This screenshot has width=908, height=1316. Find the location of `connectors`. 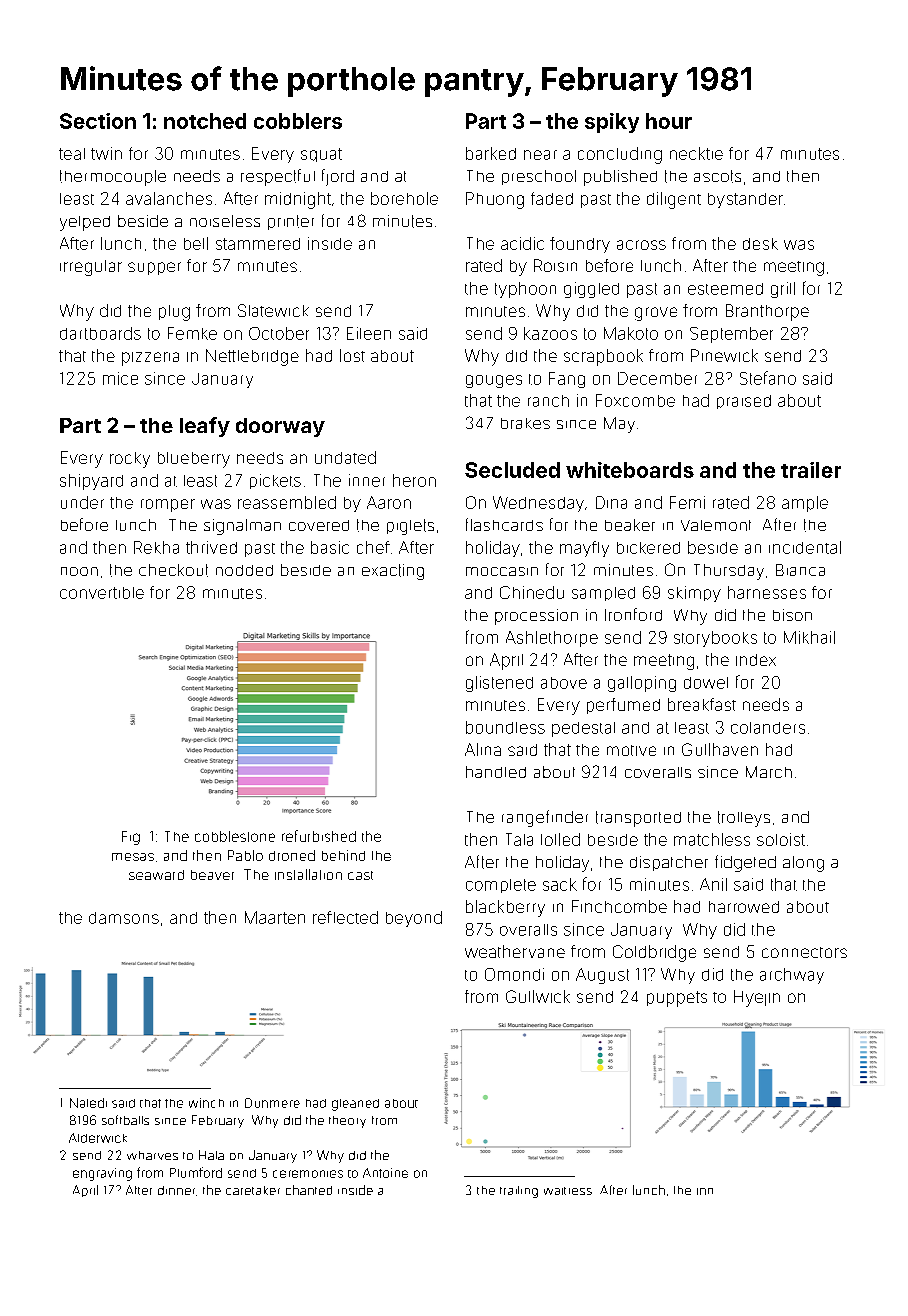

connectors is located at coordinates (804, 952).
